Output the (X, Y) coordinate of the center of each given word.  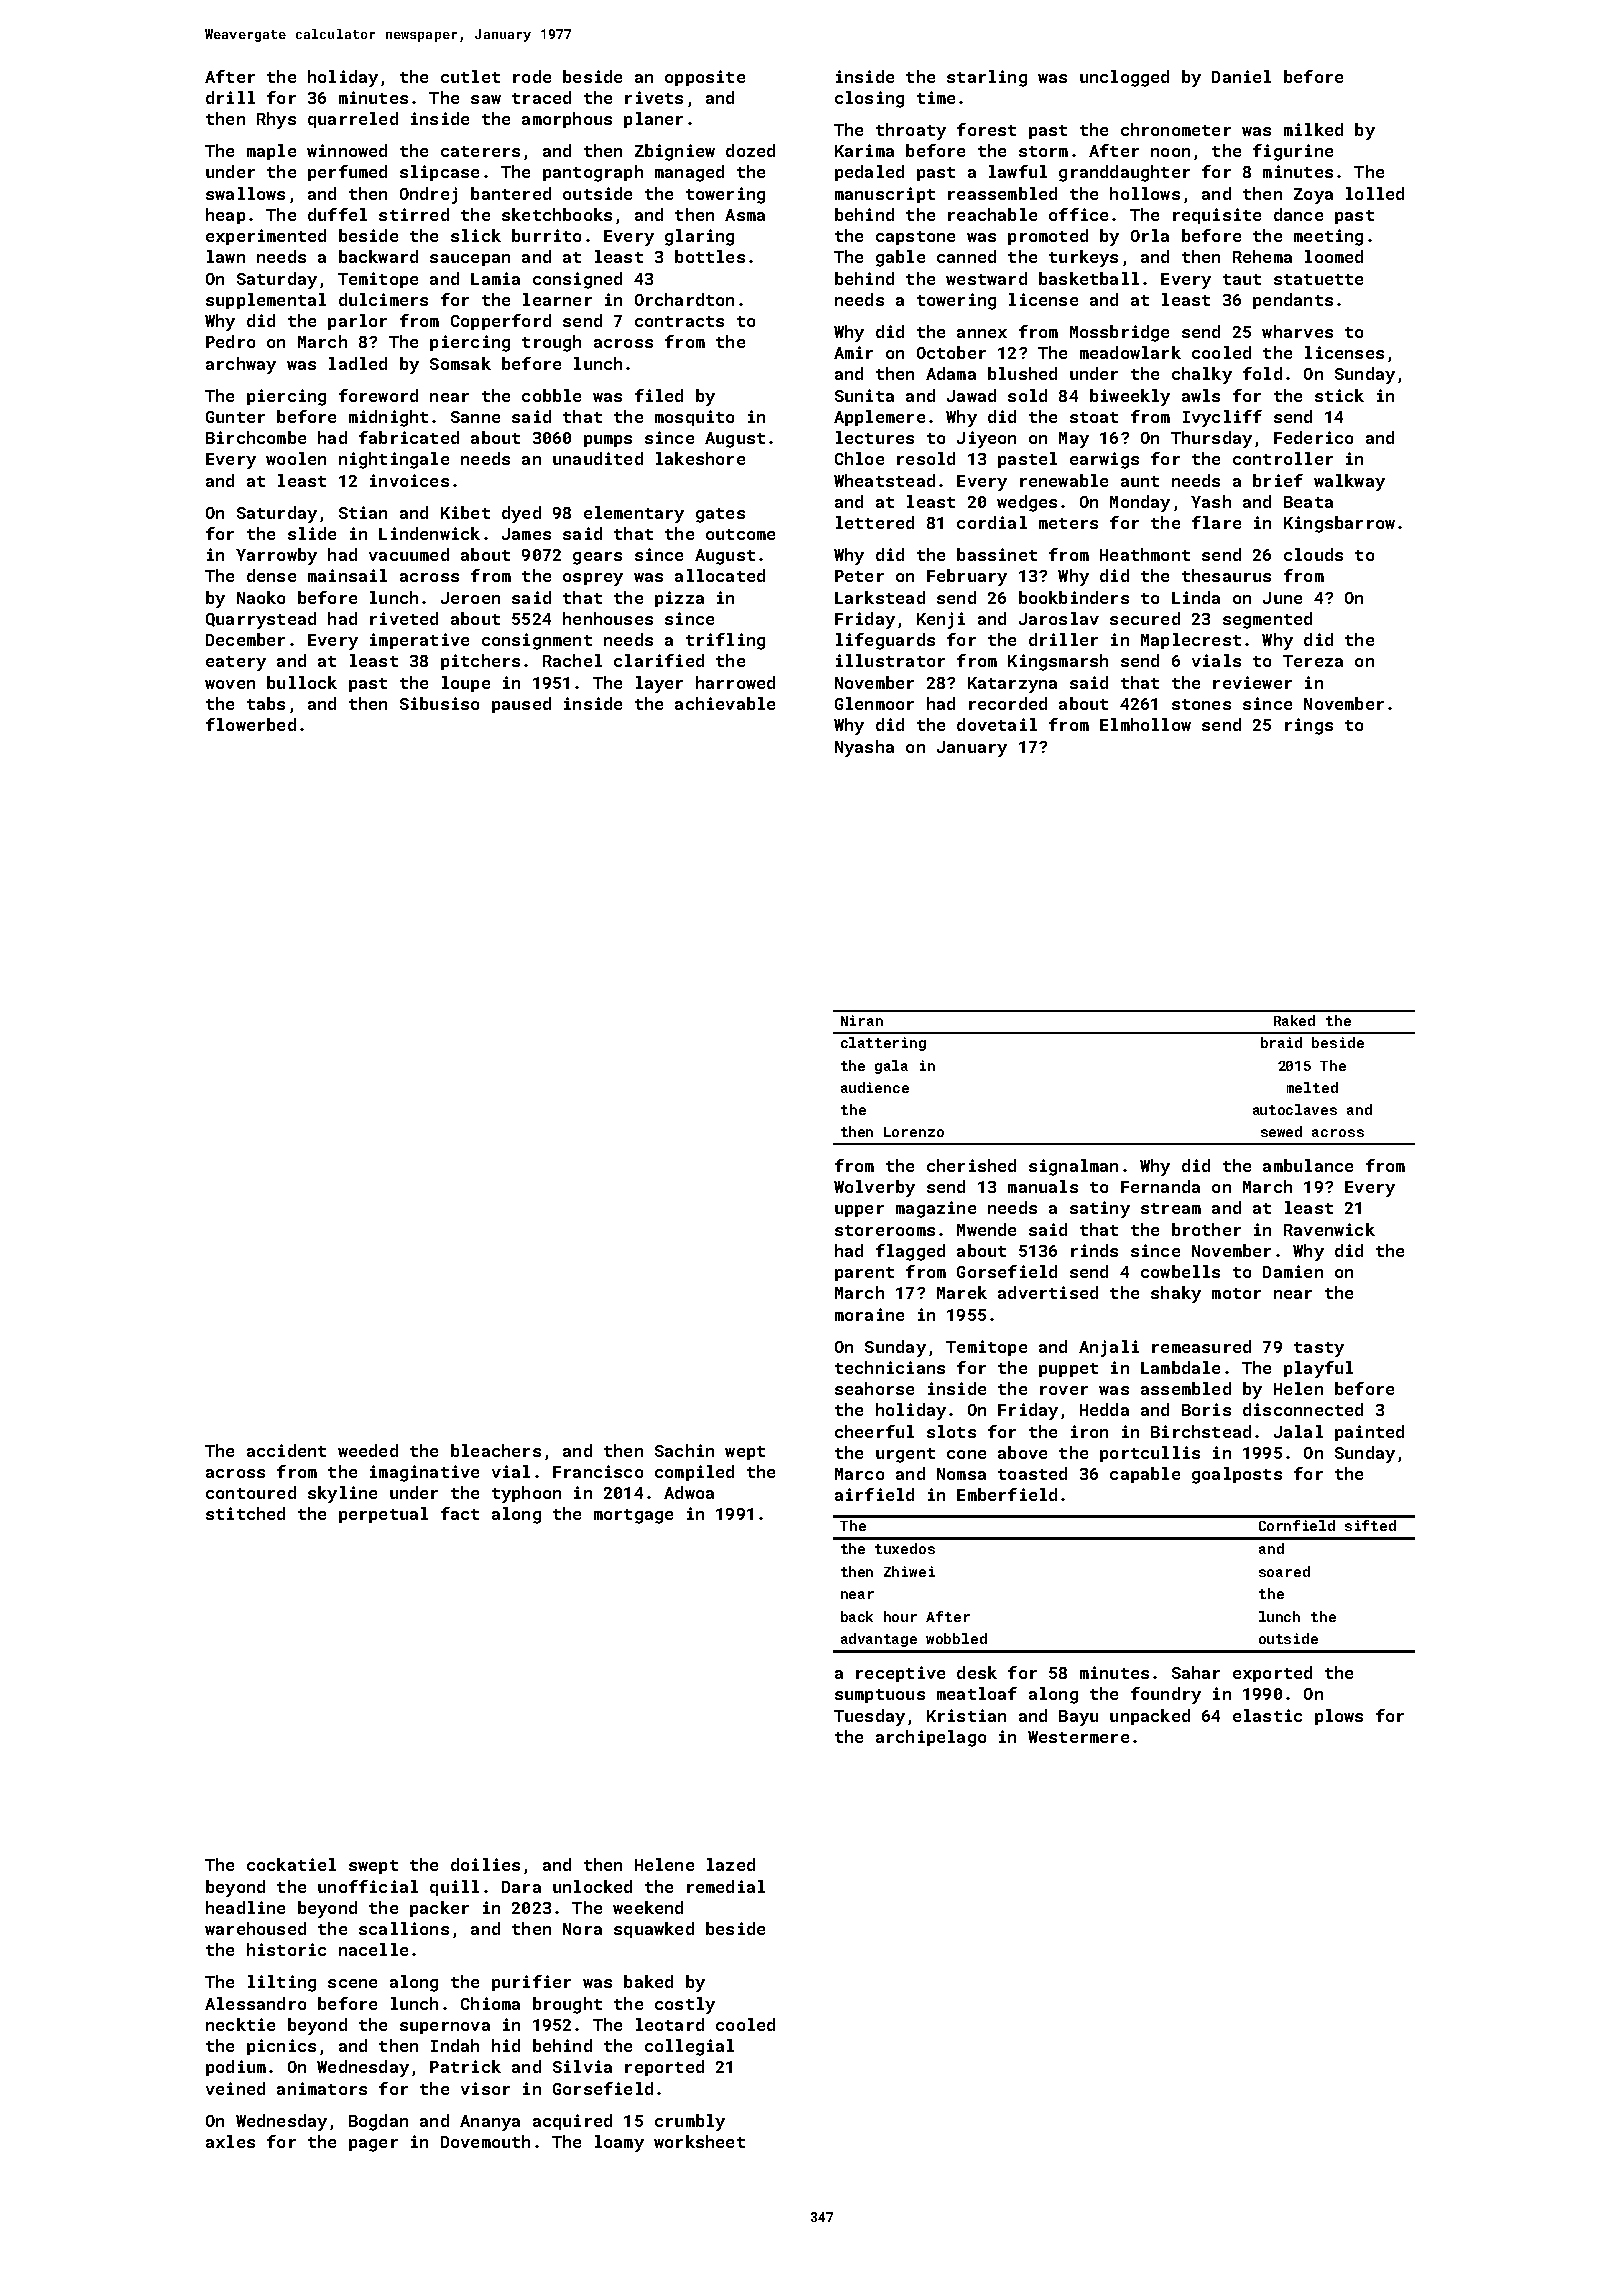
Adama (951, 373)
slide (312, 533)
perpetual (383, 1515)
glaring (699, 237)
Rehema (1262, 256)
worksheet (699, 2141)
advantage (879, 1640)
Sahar (1196, 1672)
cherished (971, 1165)
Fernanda (1160, 1186)
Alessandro (255, 2003)
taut (1242, 279)
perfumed (347, 173)
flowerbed (251, 724)
